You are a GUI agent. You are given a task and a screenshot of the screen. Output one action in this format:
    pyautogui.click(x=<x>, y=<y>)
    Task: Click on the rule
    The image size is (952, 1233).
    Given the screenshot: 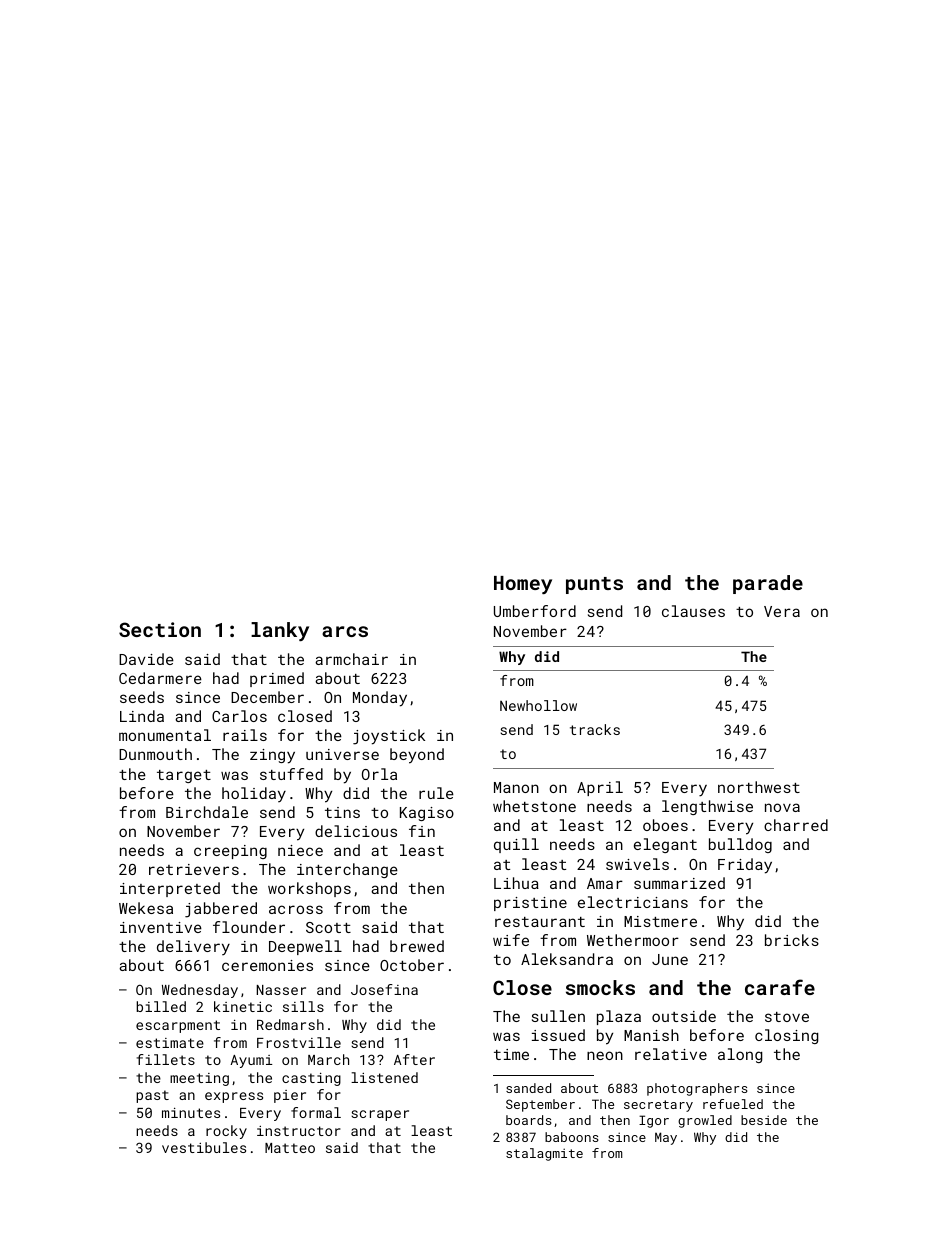 What is the action you would take?
    pyautogui.click(x=436, y=793)
